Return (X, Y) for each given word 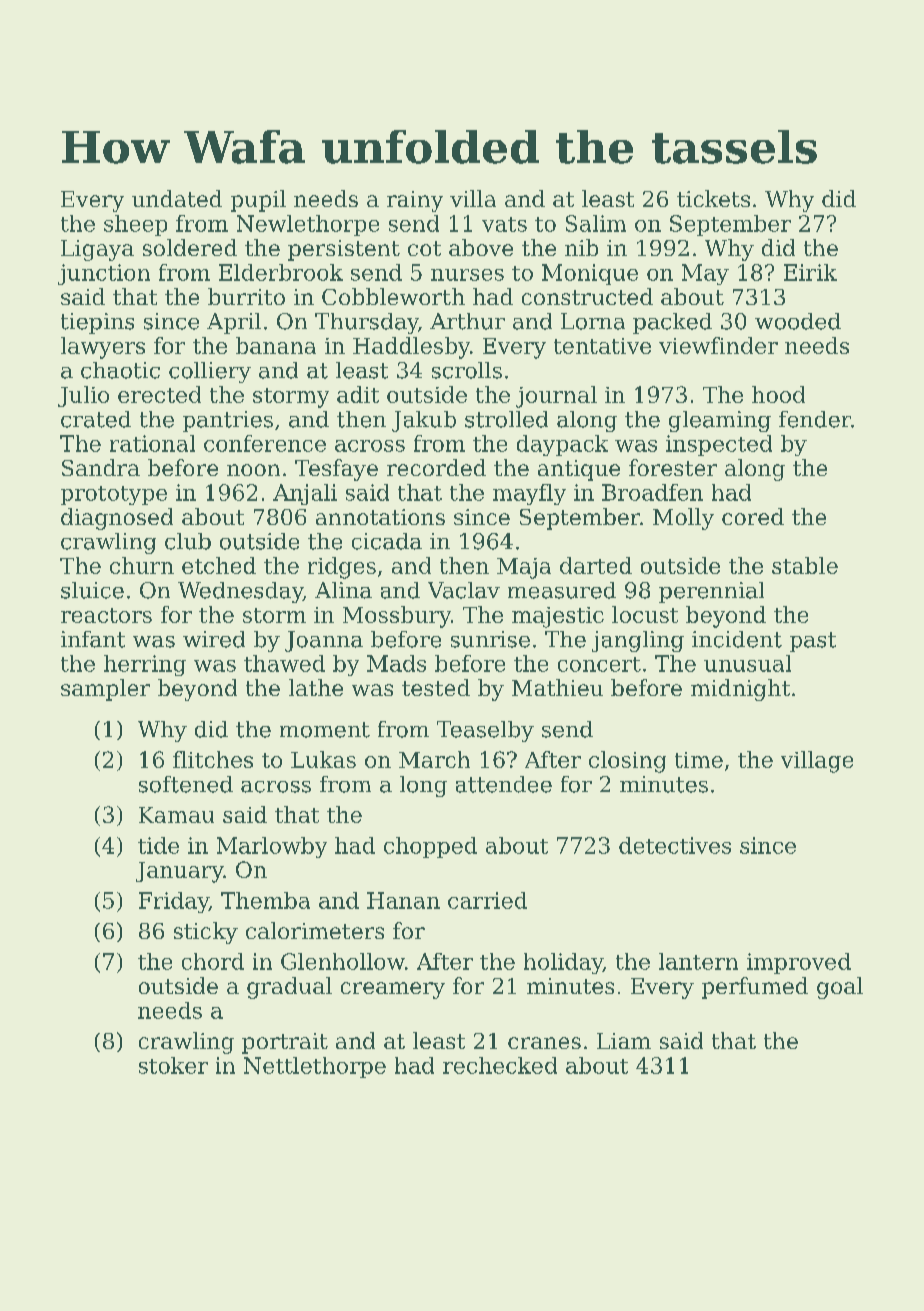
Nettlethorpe (315, 1067)
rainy (415, 201)
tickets (713, 198)
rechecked (500, 1065)
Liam (624, 1041)
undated (177, 198)
